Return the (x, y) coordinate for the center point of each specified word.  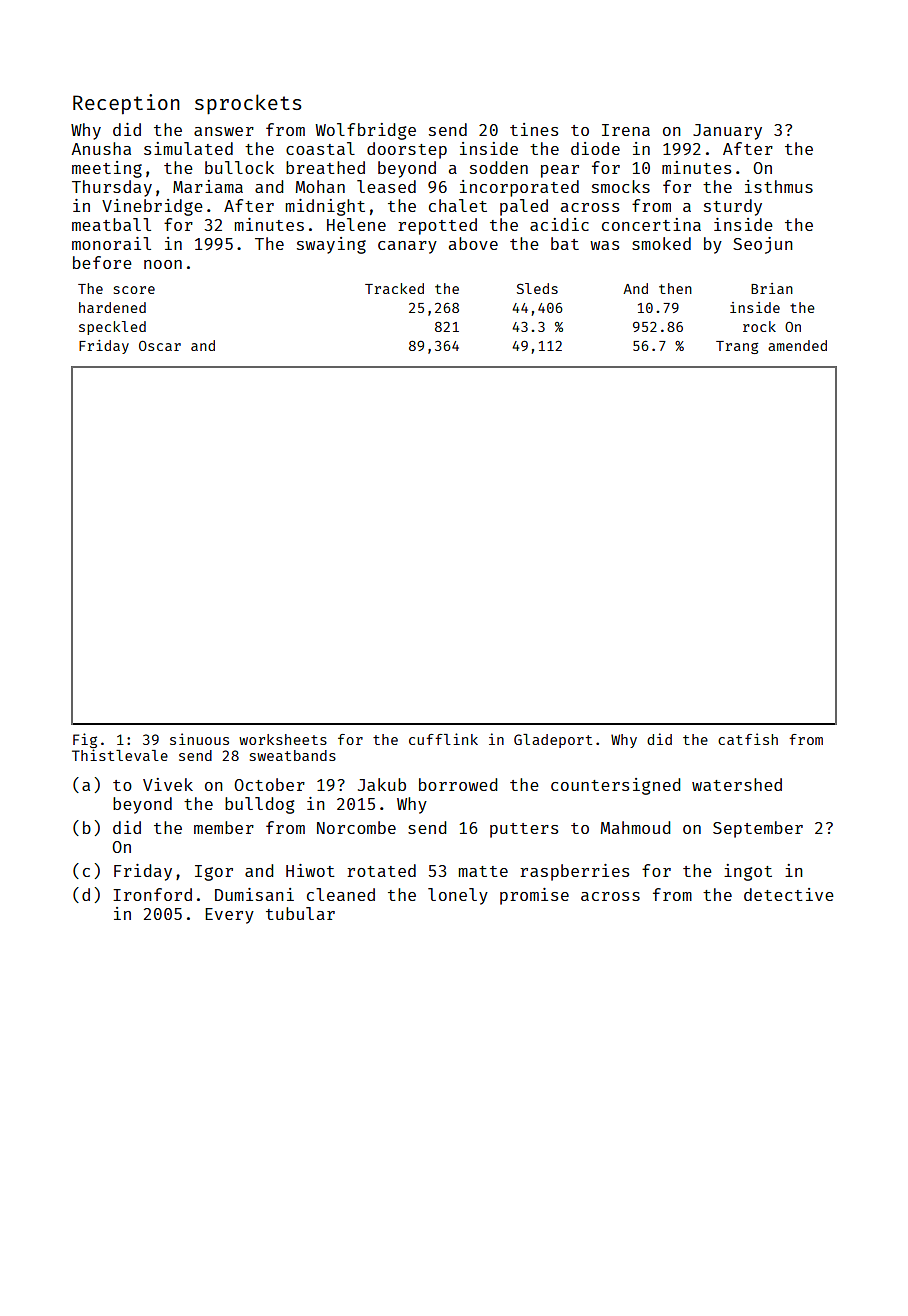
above (473, 243)
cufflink (443, 739)
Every (229, 916)
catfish (748, 739)
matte (483, 871)
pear (560, 171)
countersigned (615, 786)
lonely (458, 896)
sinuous (199, 739)
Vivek (168, 784)
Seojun (763, 245)
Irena (626, 130)
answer (224, 131)
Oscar (160, 345)
